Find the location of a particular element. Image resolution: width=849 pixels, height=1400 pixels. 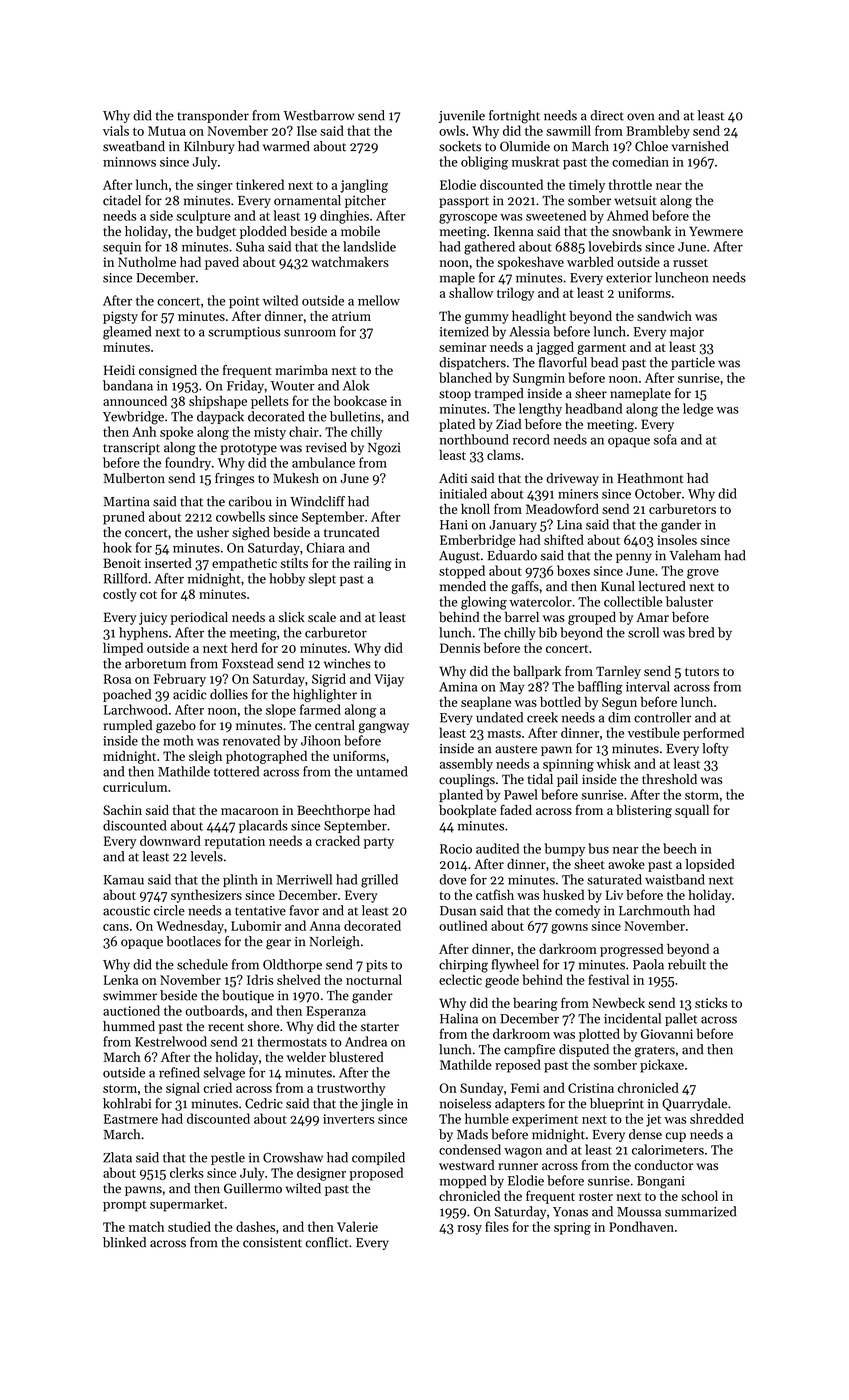

hummed is located at coordinates (129, 1026).
